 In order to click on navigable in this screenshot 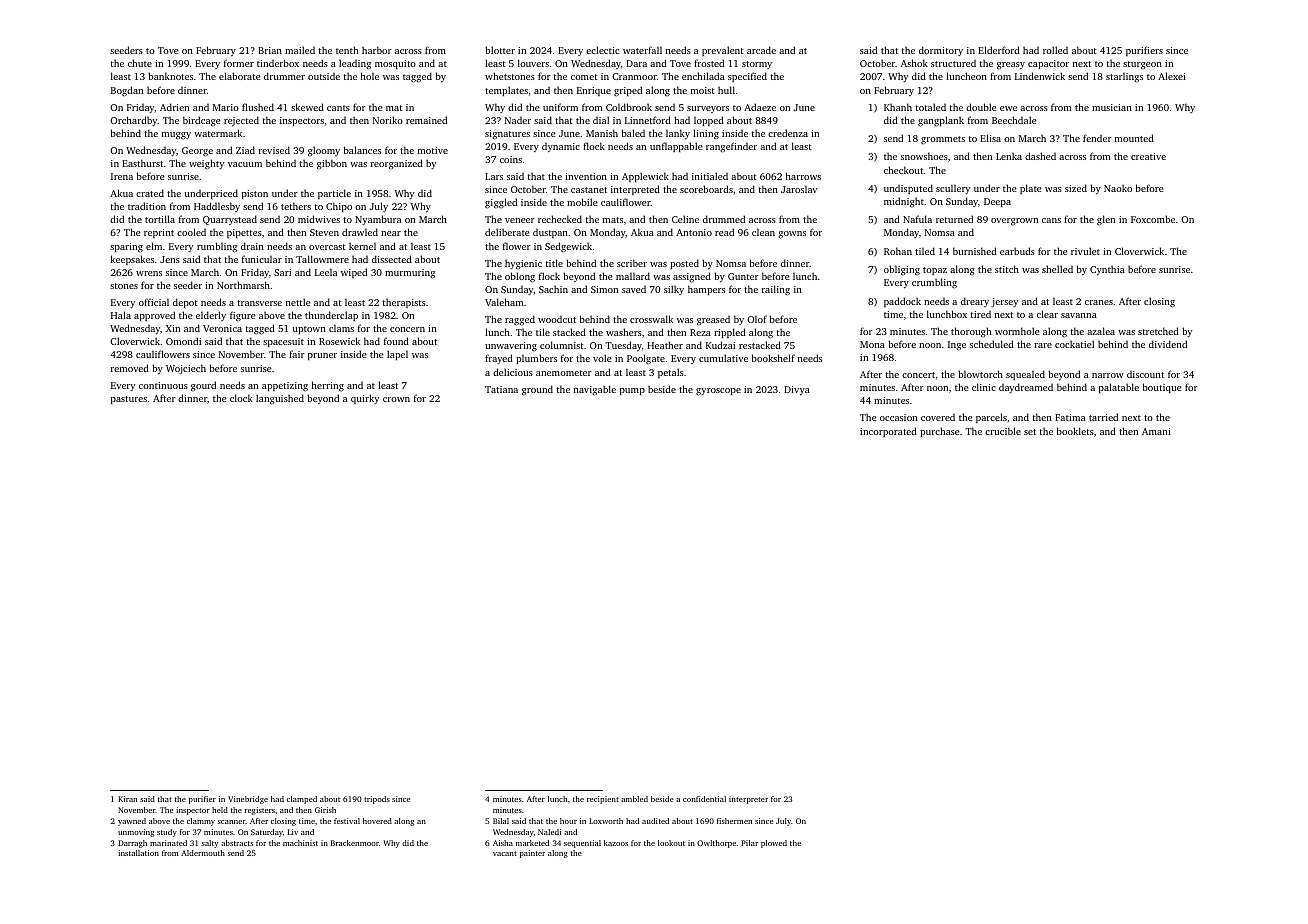, I will do `click(595, 390)`.
